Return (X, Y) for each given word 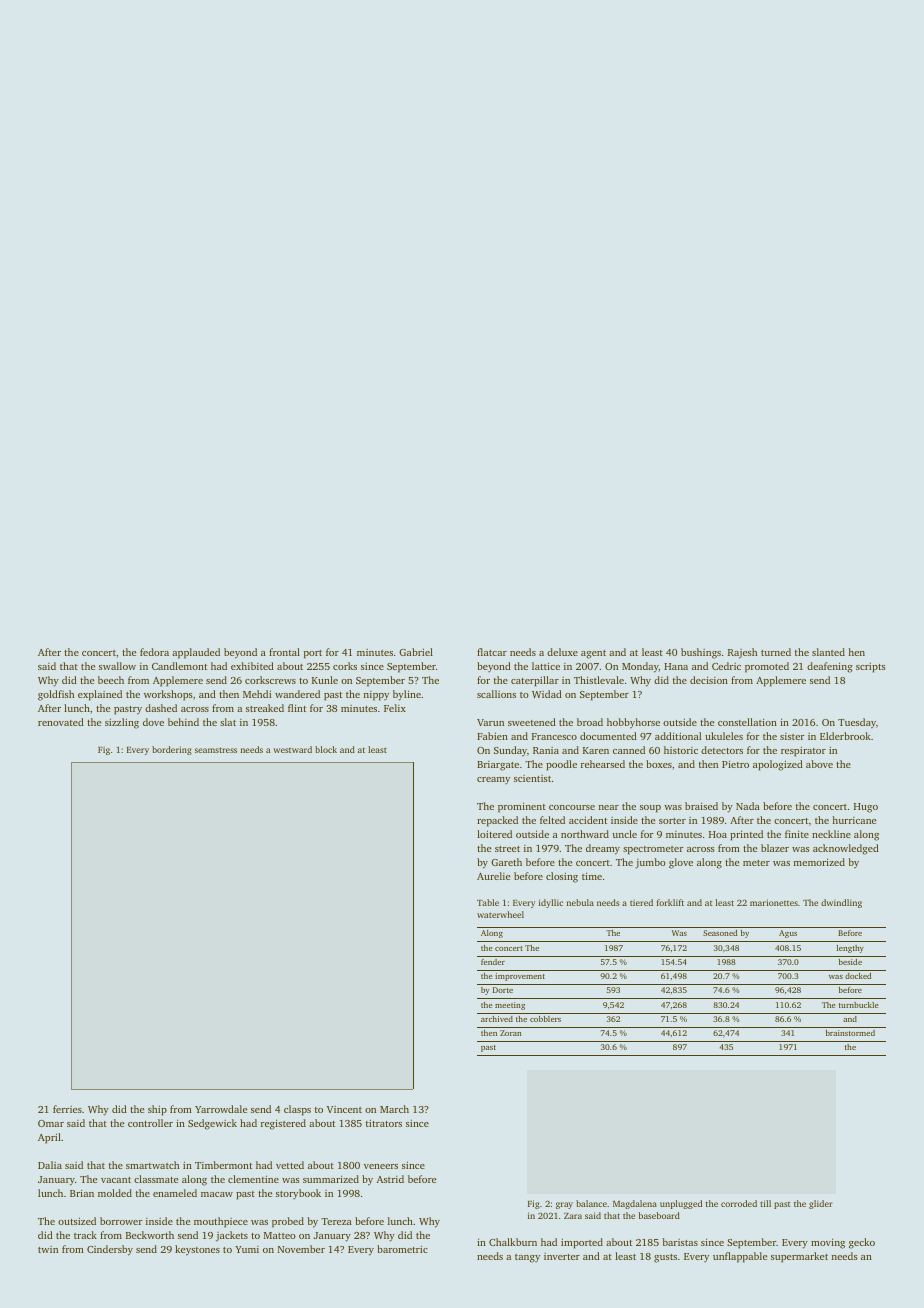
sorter (672, 821)
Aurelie (493, 876)
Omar (51, 1123)
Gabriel (416, 652)
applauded (196, 653)
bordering (172, 750)
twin (48, 1249)
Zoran (511, 1033)
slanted (828, 652)
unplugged (681, 1204)
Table (488, 902)
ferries (67, 1109)
